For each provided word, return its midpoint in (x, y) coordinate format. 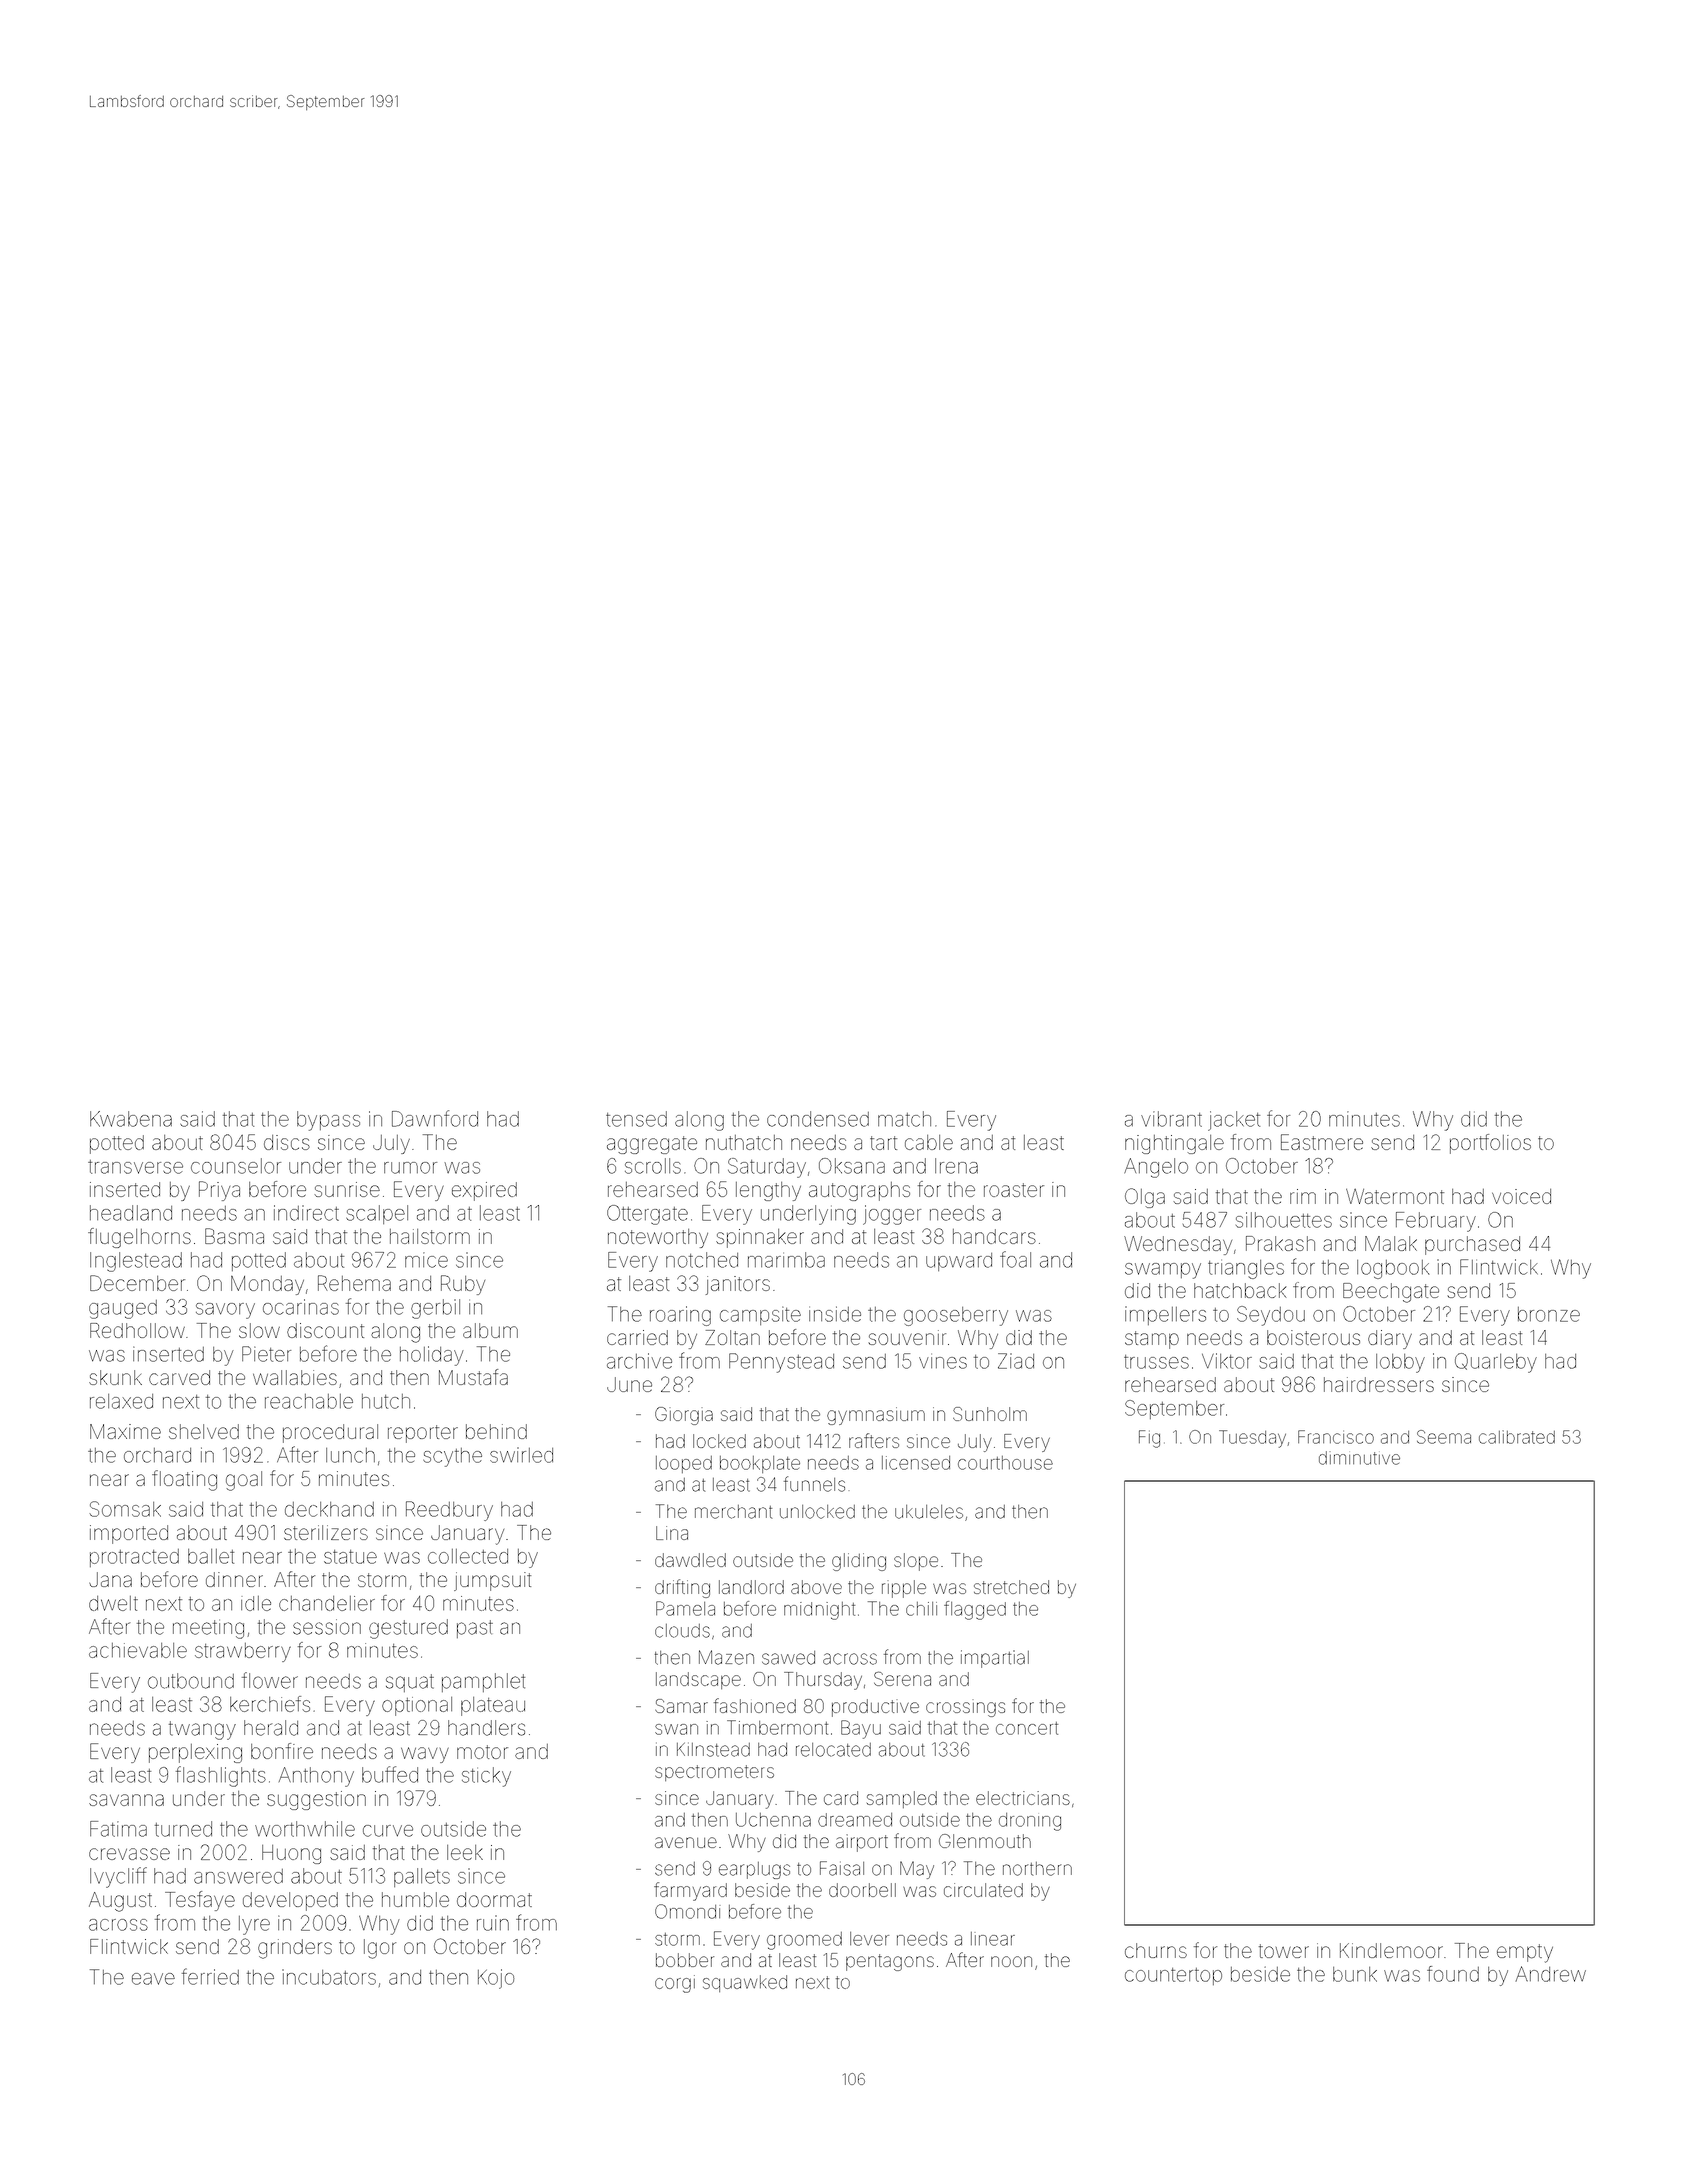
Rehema (354, 1283)
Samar (681, 1706)
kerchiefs (270, 1704)
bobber (685, 1960)
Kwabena (131, 1119)
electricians (1023, 1798)
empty (1525, 1953)
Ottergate (647, 1215)
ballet (211, 1556)
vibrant (1171, 1119)
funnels (814, 1484)
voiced (1521, 1196)
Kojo (496, 1979)
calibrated (1517, 1437)
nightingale (1174, 1144)
